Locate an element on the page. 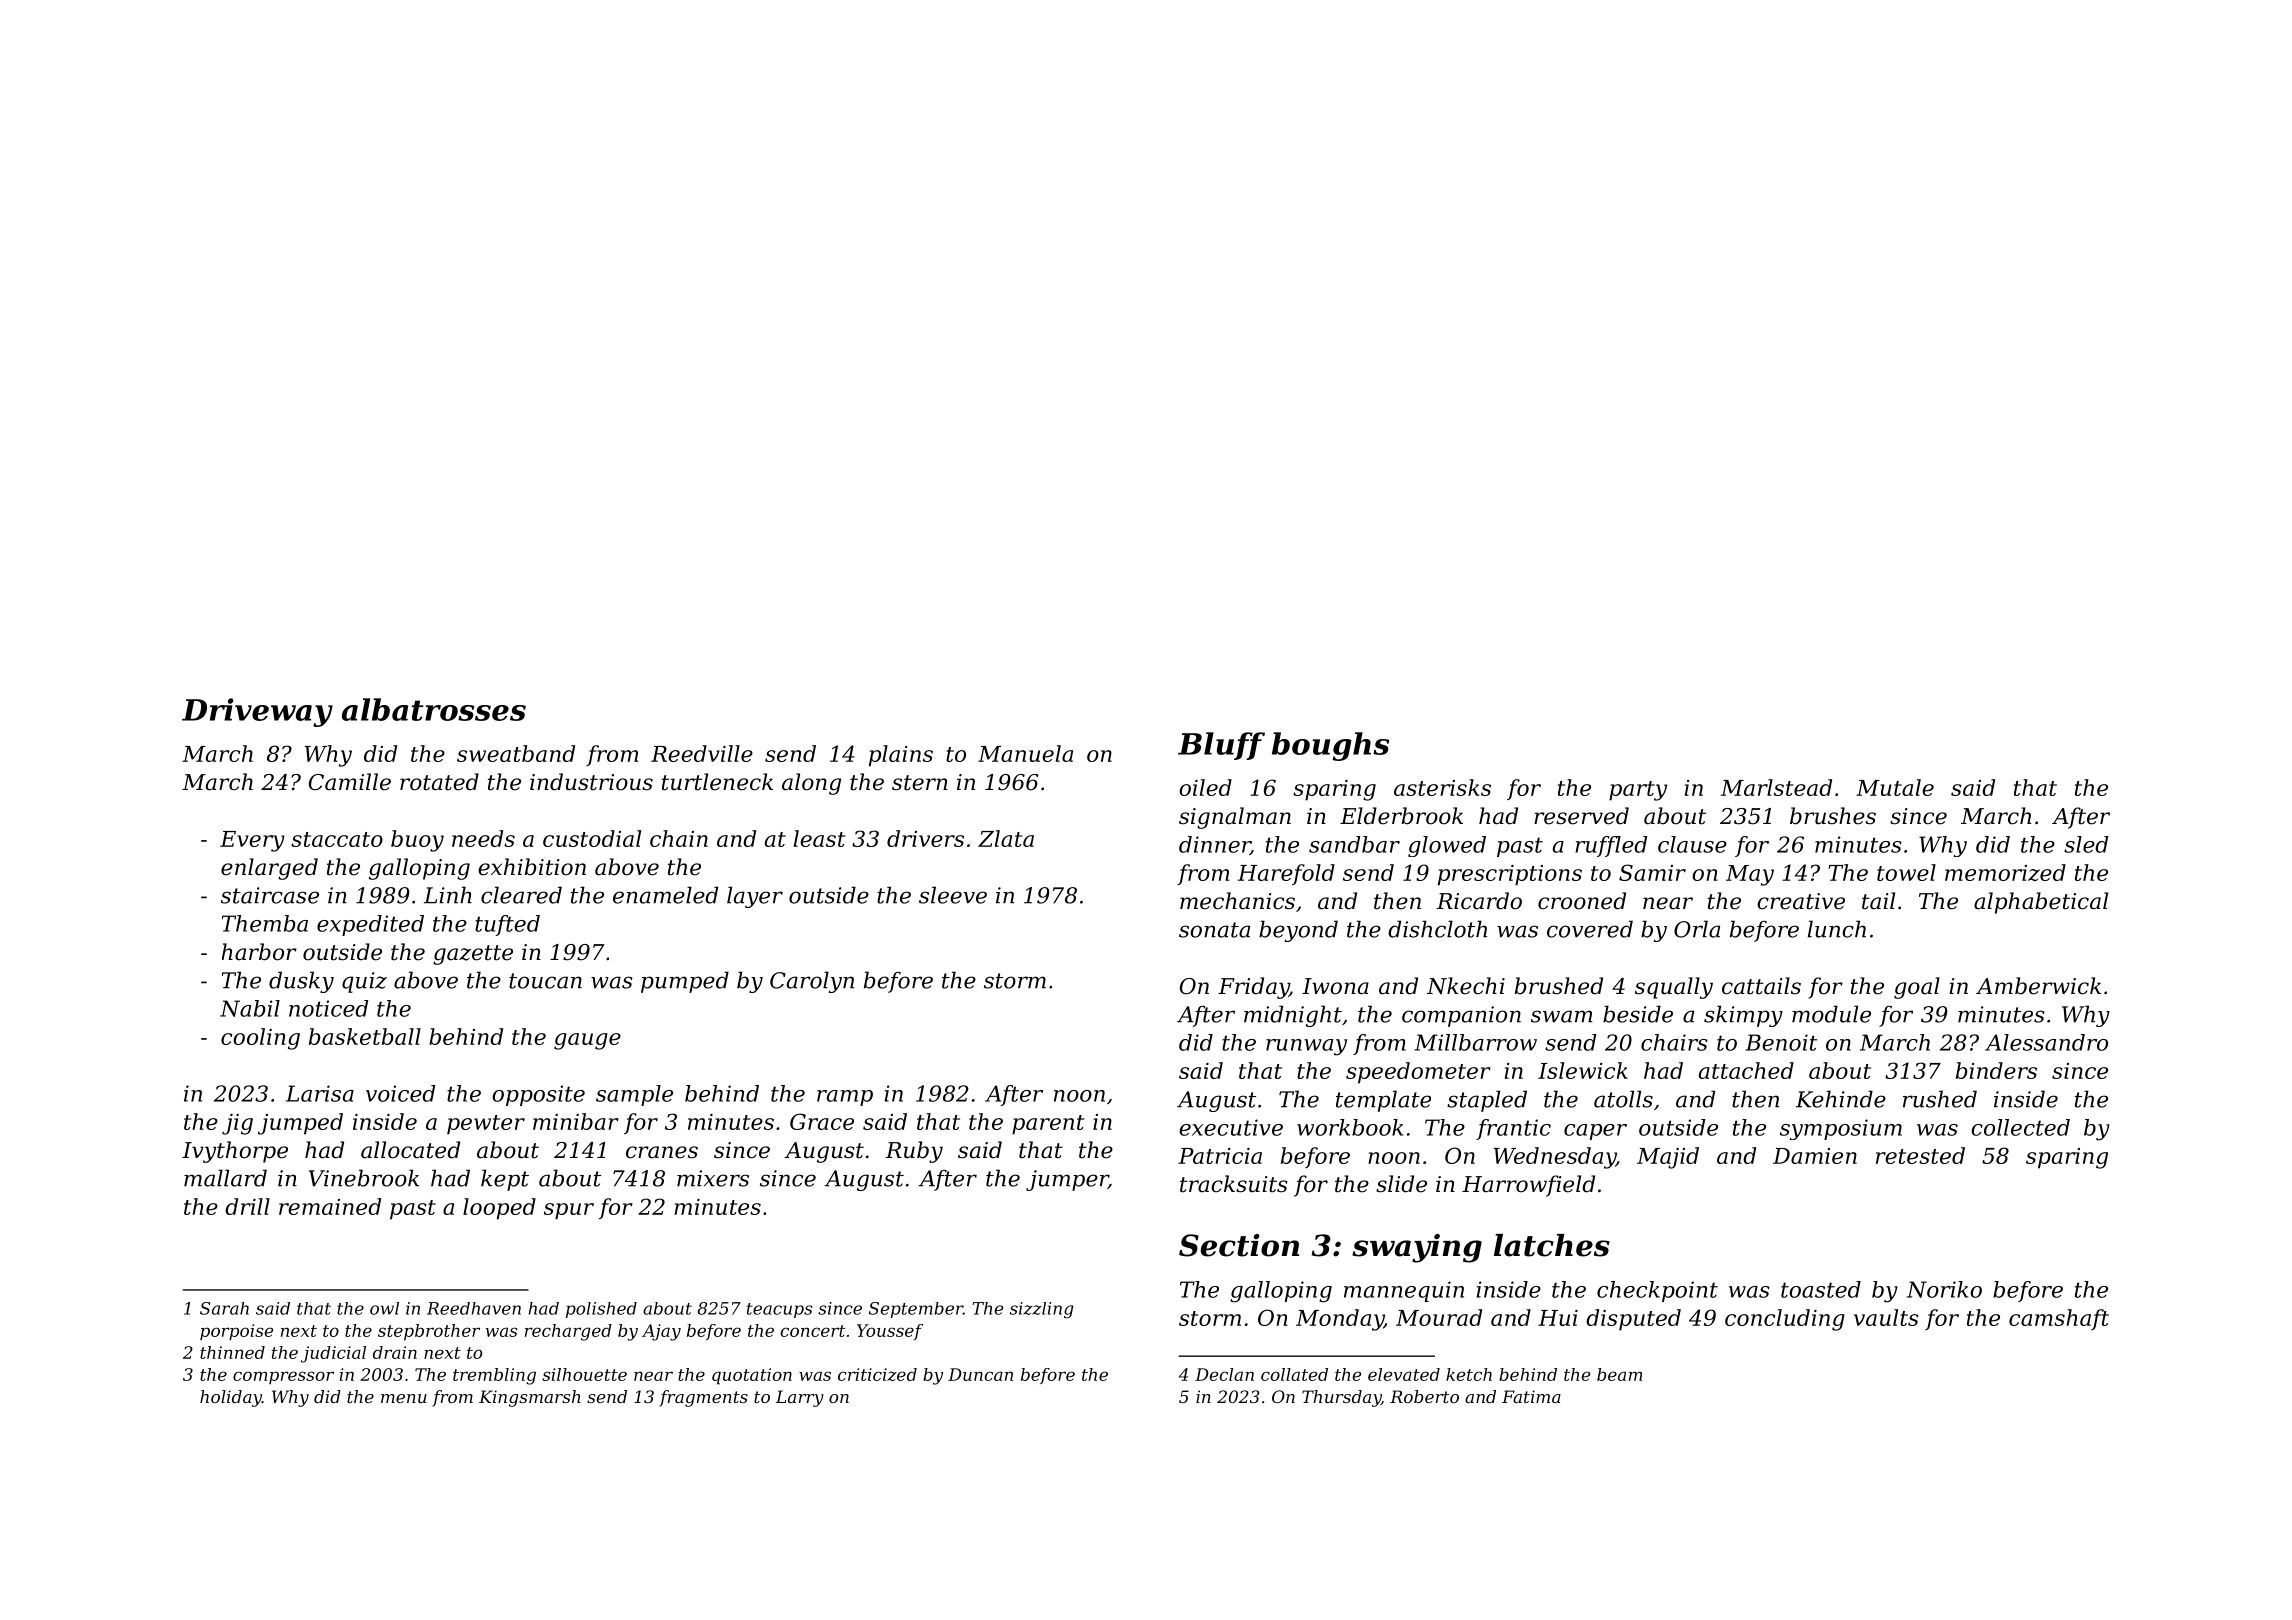 The height and width of the page is (1620, 2292). Alessandro is located at coordinates (2046, 1042).
